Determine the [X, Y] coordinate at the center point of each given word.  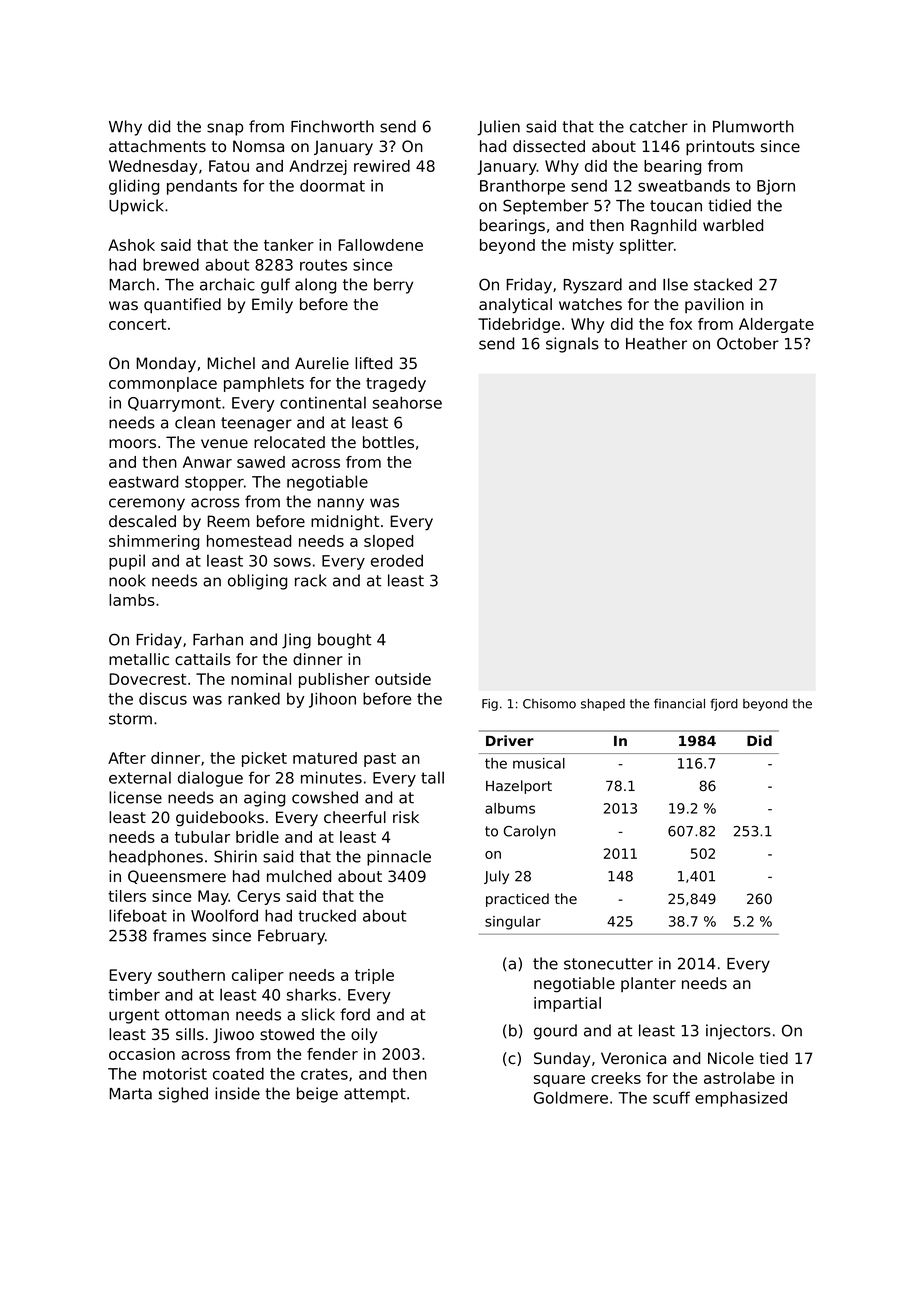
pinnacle [399, 858]
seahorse [407, 402]
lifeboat [138, 915]
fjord [724, 705]
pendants [202, 187]
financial [679, 703]
